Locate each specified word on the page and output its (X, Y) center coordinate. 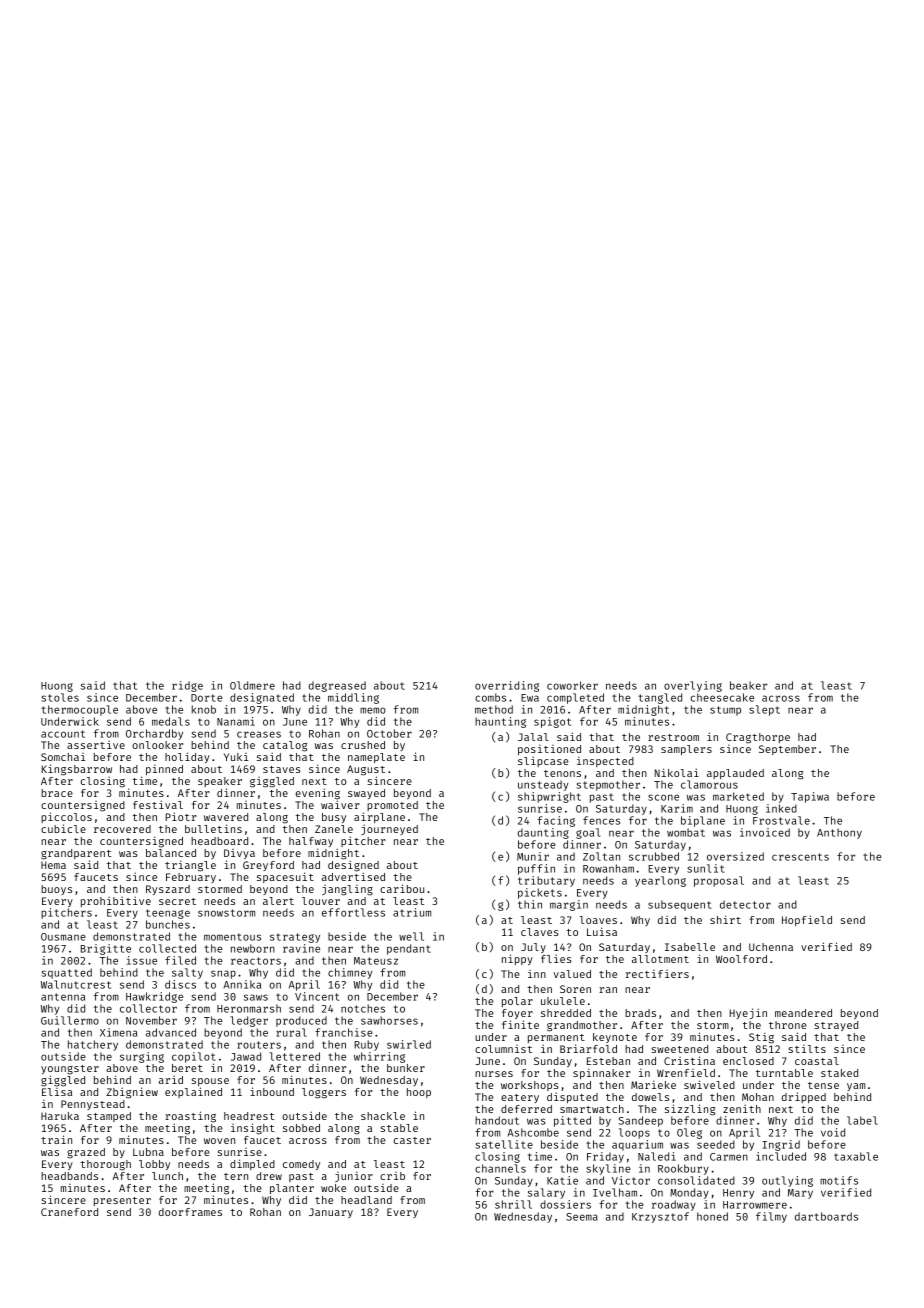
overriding (507, 686)
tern (236, 1176)
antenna (63, 997)
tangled (660, 698)
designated (262, 698)
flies (556, 959)
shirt (725, 919)
